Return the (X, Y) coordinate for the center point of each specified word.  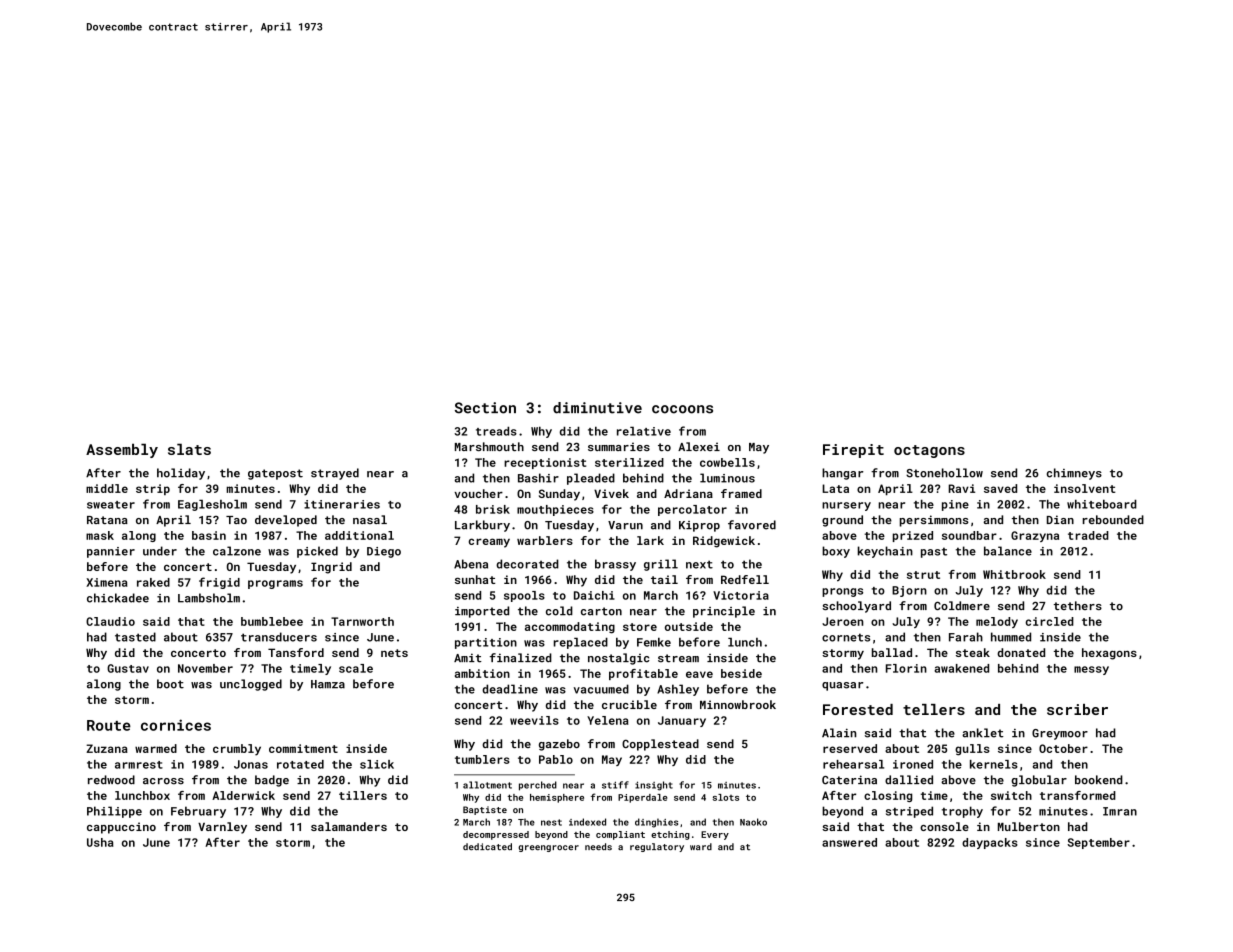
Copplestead (660, 745)
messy (1091, 670)
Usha (100, 842)
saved (1000, 488)
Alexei (699, 446)
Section (485, 408)
